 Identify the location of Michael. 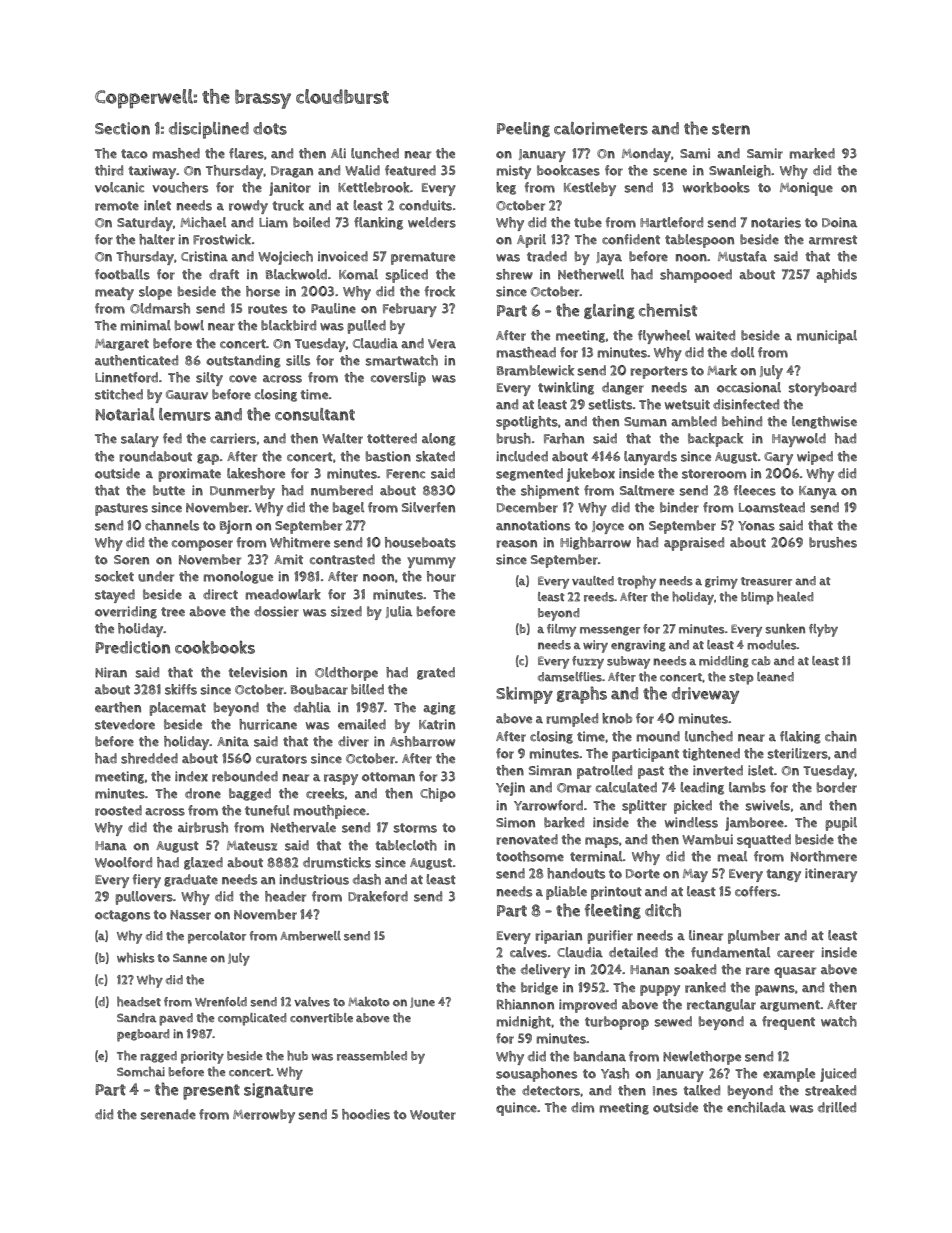
(203, 222).
